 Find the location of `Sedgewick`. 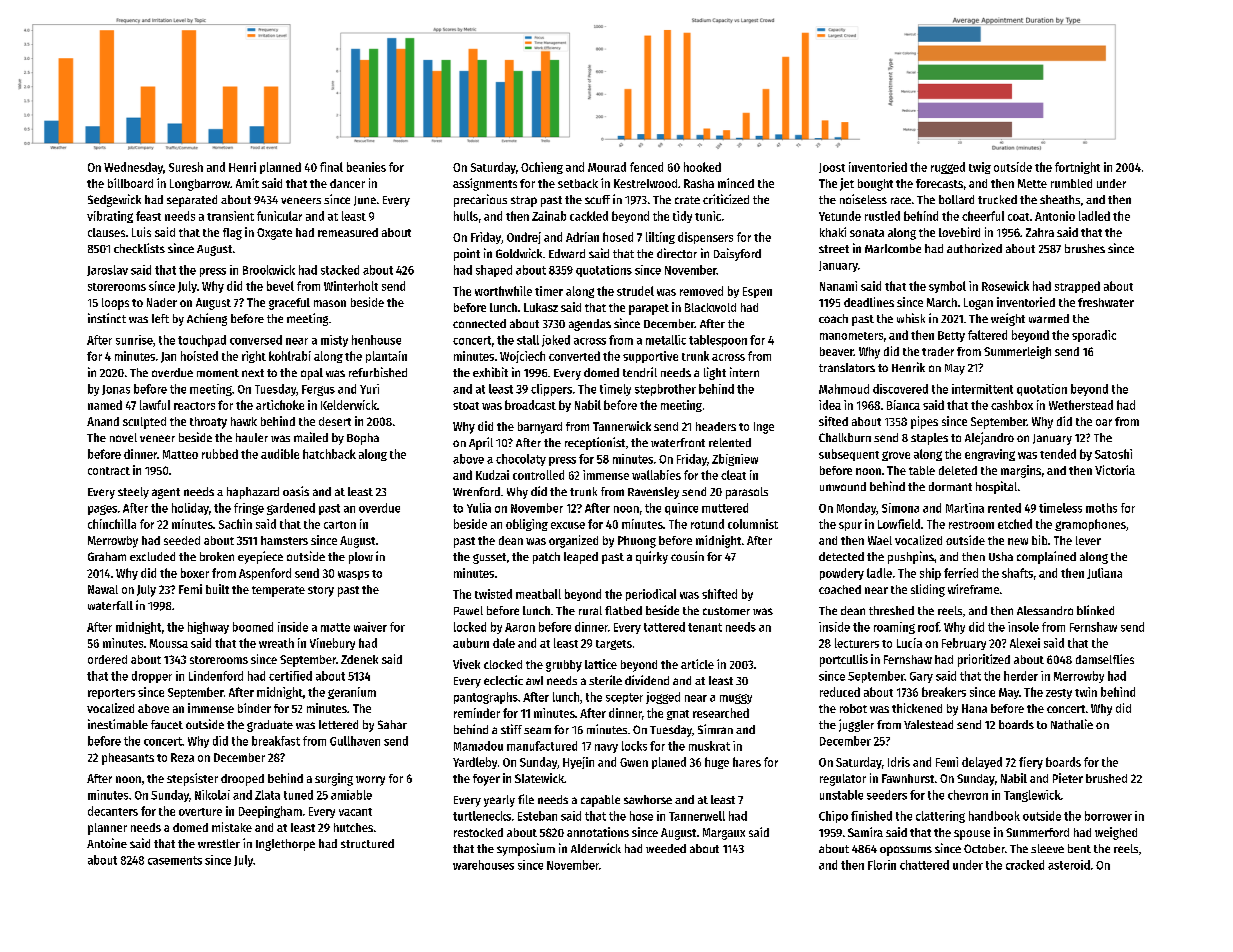

Sedgewick is located at coordinates (114, 200).
